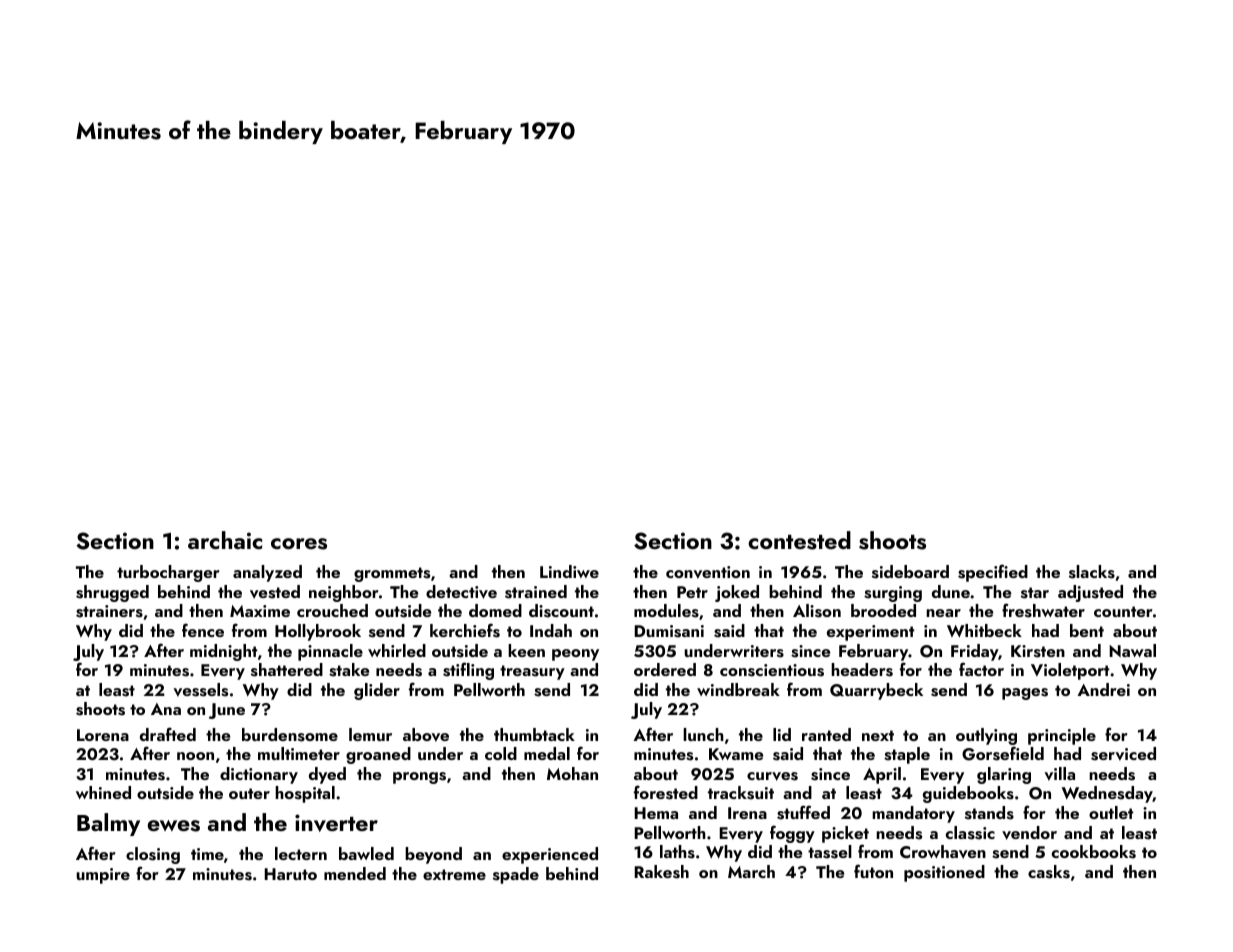 The image size is (1233, 952). Describe the element at coordinates (200, 690) in the screenshot. I see `vessels` at that location.
